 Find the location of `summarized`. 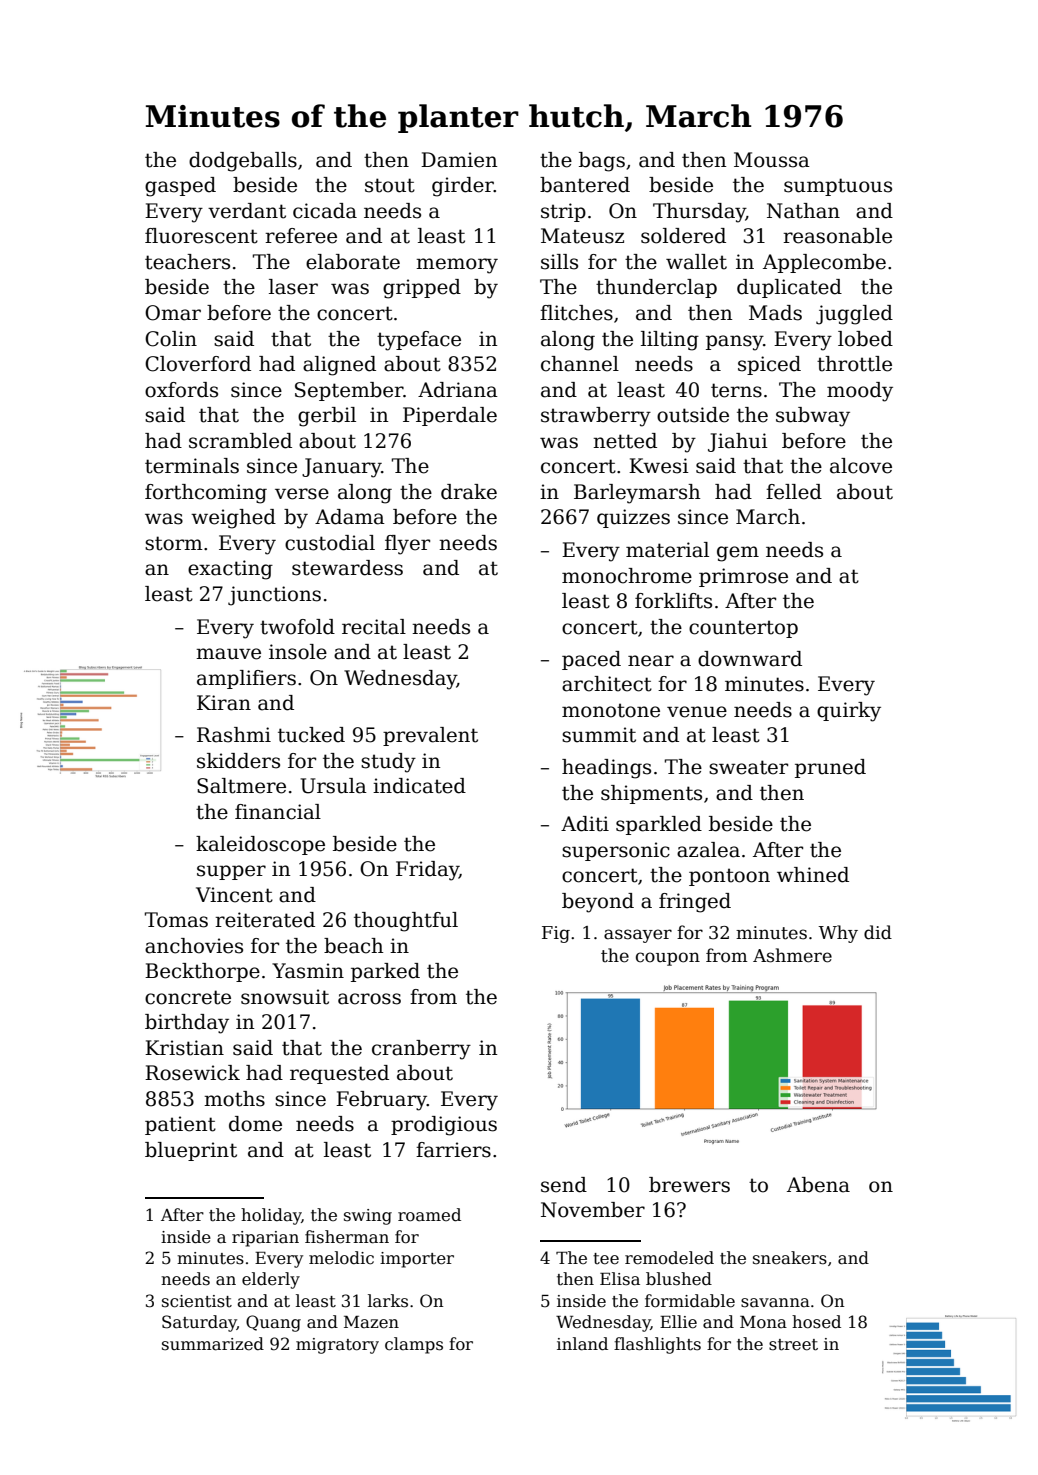

summarized is located at coordinates (213, 1344).
